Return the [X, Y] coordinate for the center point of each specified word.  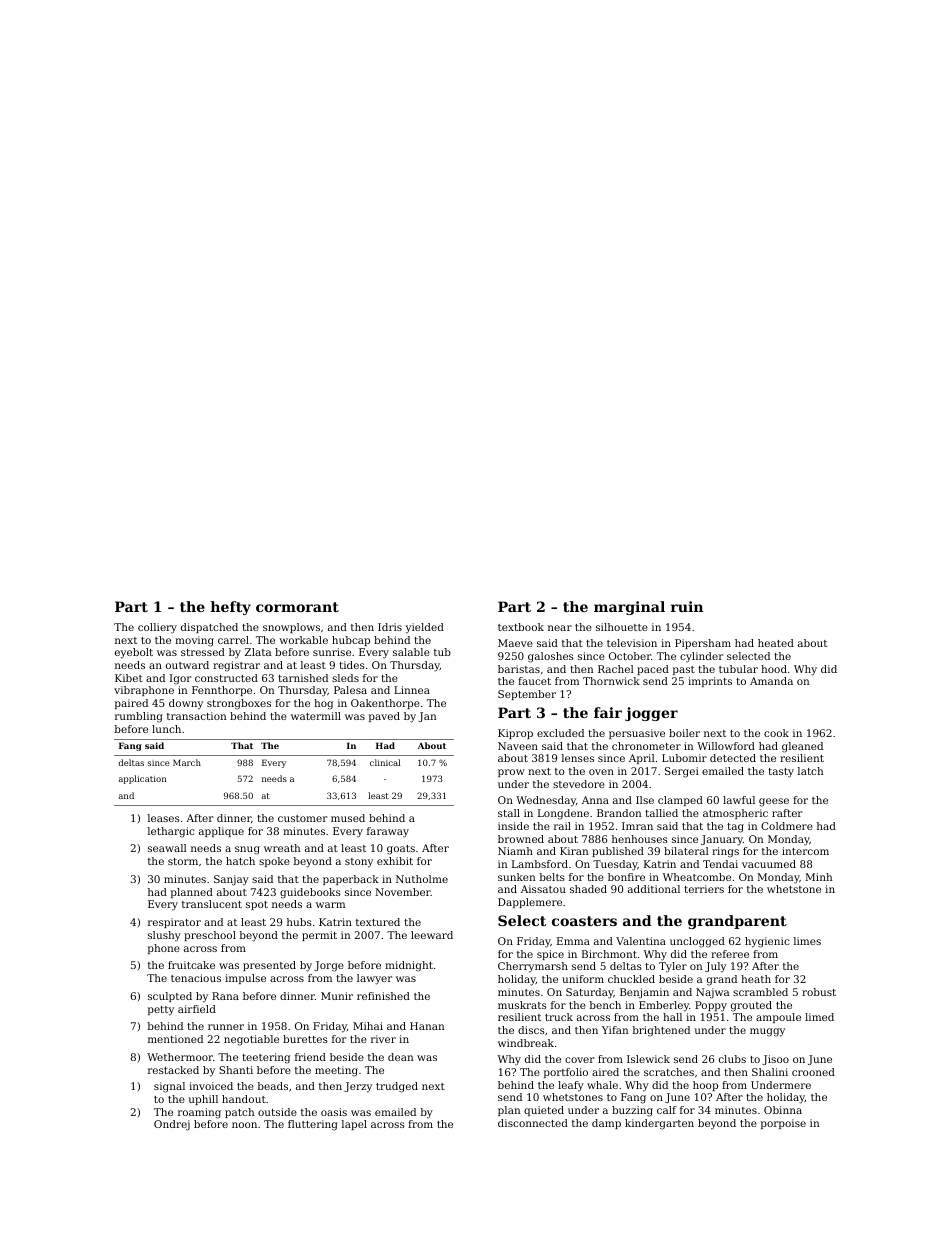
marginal [629, 608]
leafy [571, 1086]
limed [819, 1017]
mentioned [175, 1039]
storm [183, 861]
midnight [409, 966]
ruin [687, 606]
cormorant [297, 607]
